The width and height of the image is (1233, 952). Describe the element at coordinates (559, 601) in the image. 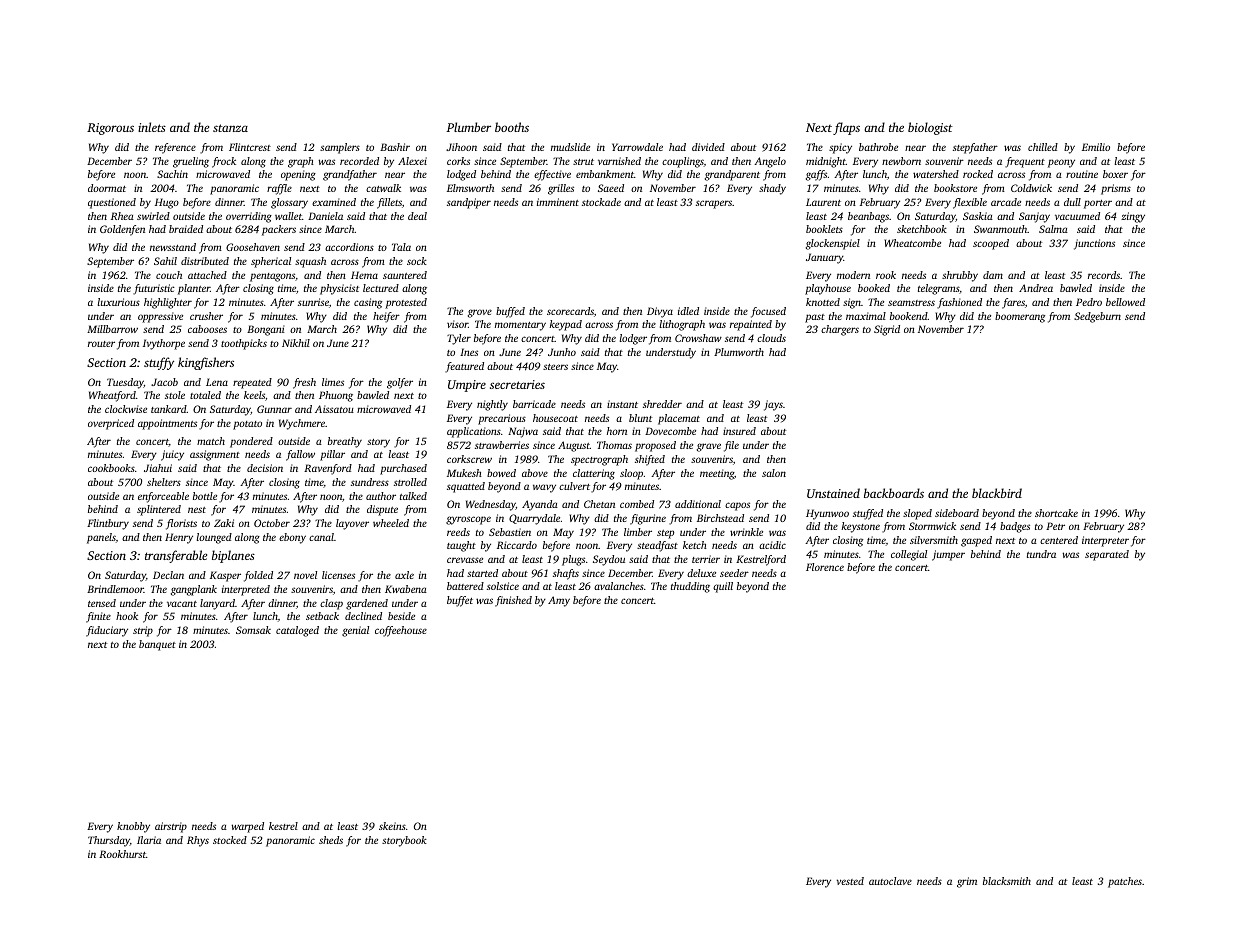

I see `Amy` at that location.
